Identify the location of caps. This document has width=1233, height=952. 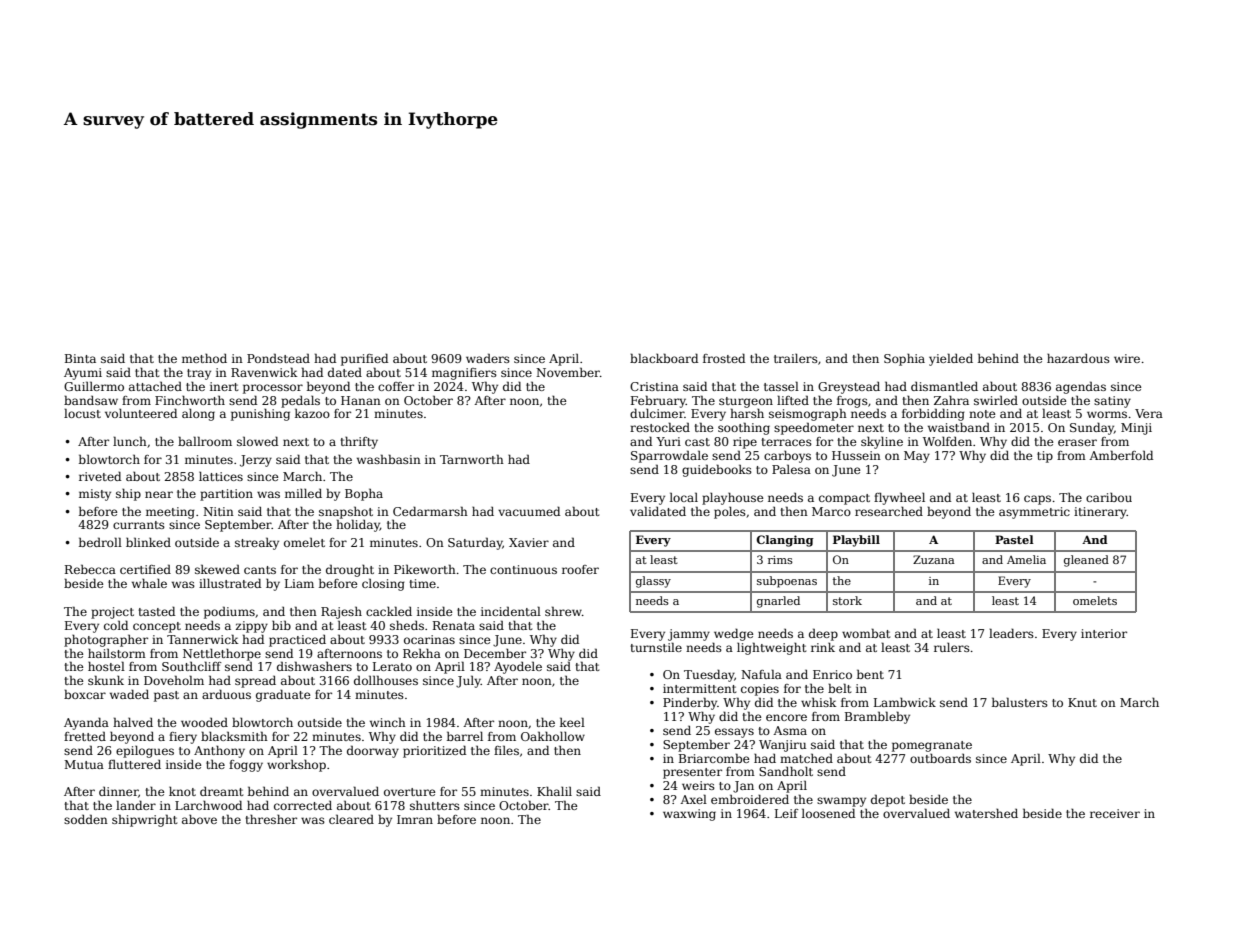
(1037, 500).
